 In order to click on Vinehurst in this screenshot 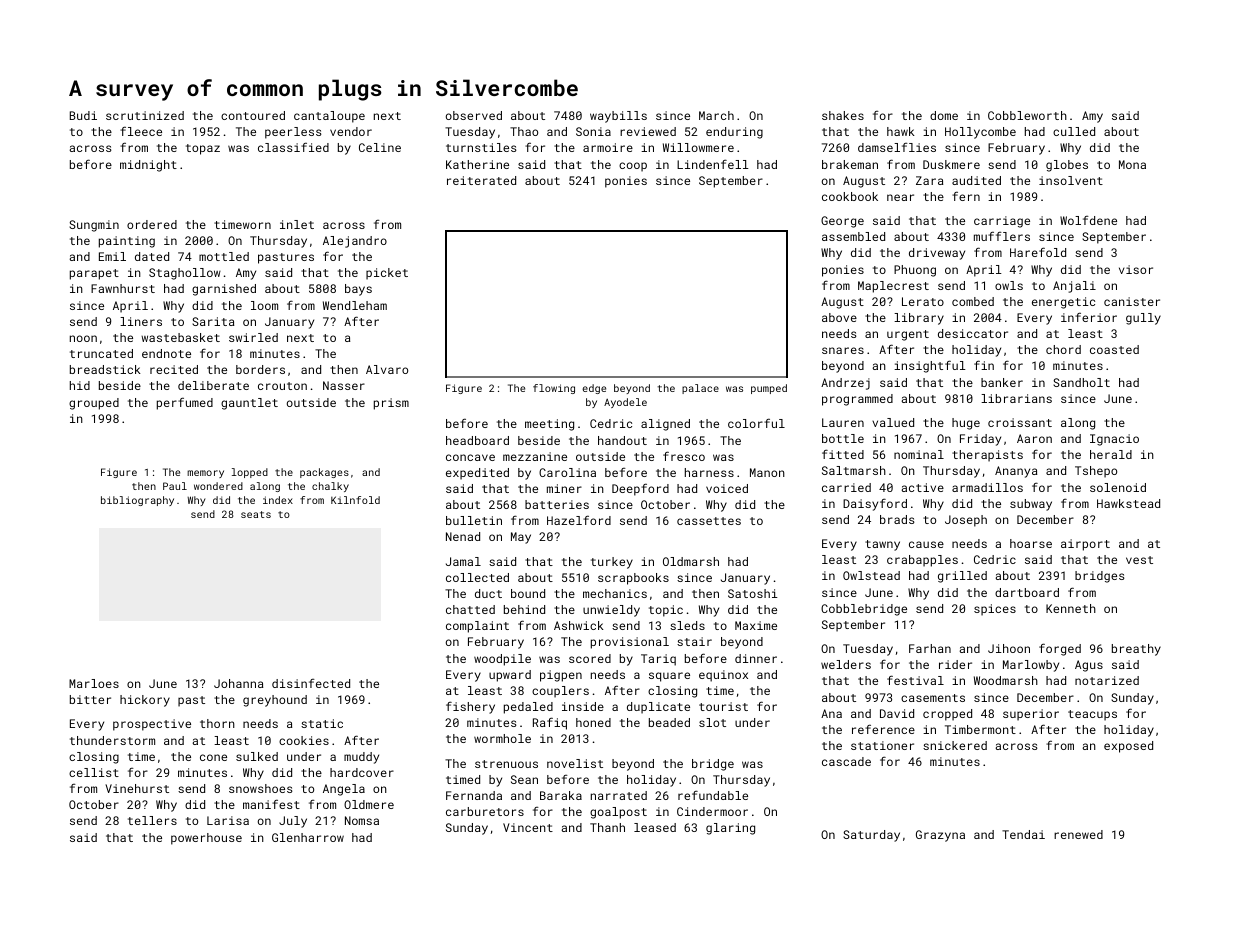, I will do `click(137, 788)`.
